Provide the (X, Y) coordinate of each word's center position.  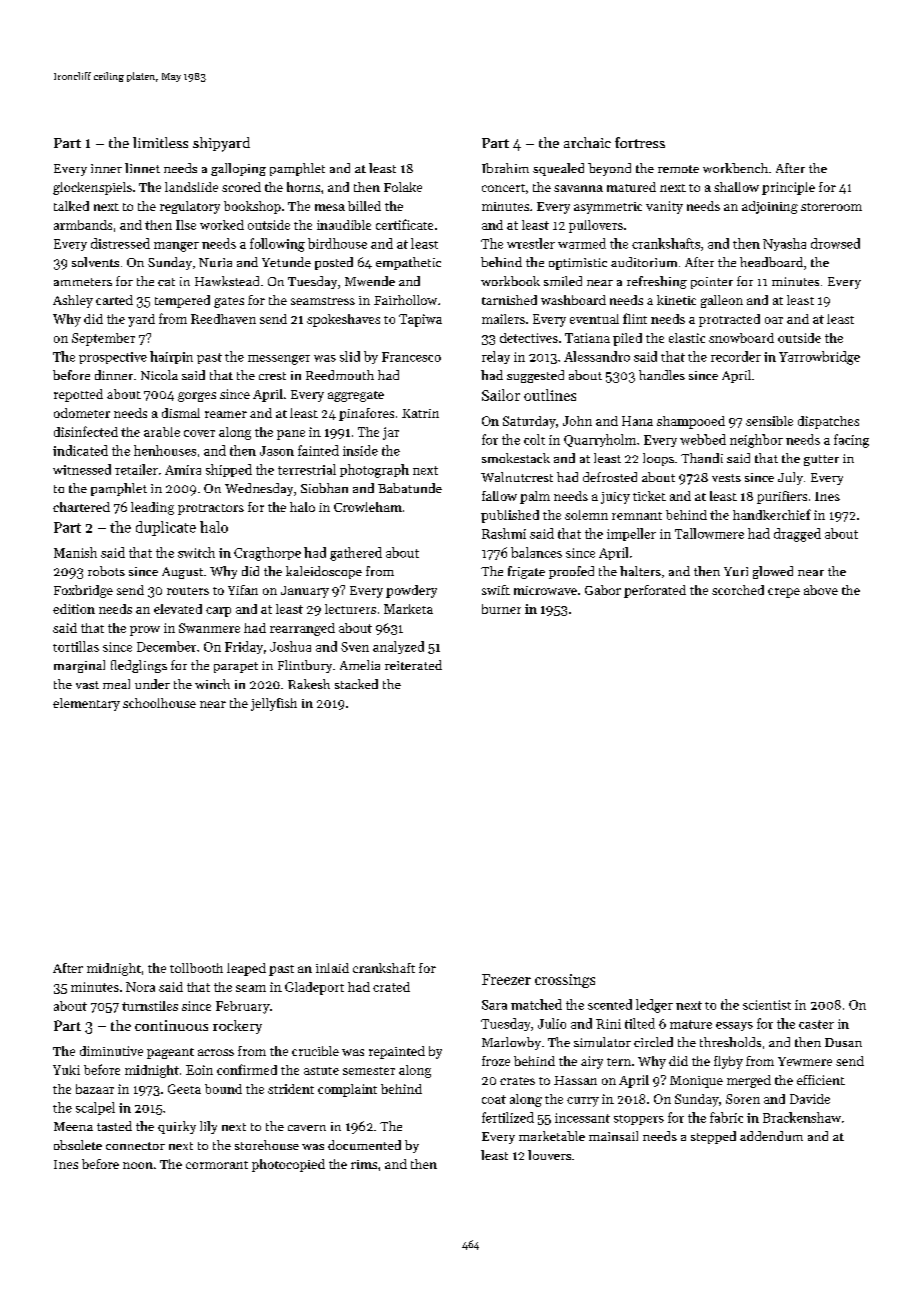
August (182, 573)
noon (138, 1165)
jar (391, 433)
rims (364, 1164)
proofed (571, 572)
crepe (784, 593)
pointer (712, 283)
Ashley (73, 301)
